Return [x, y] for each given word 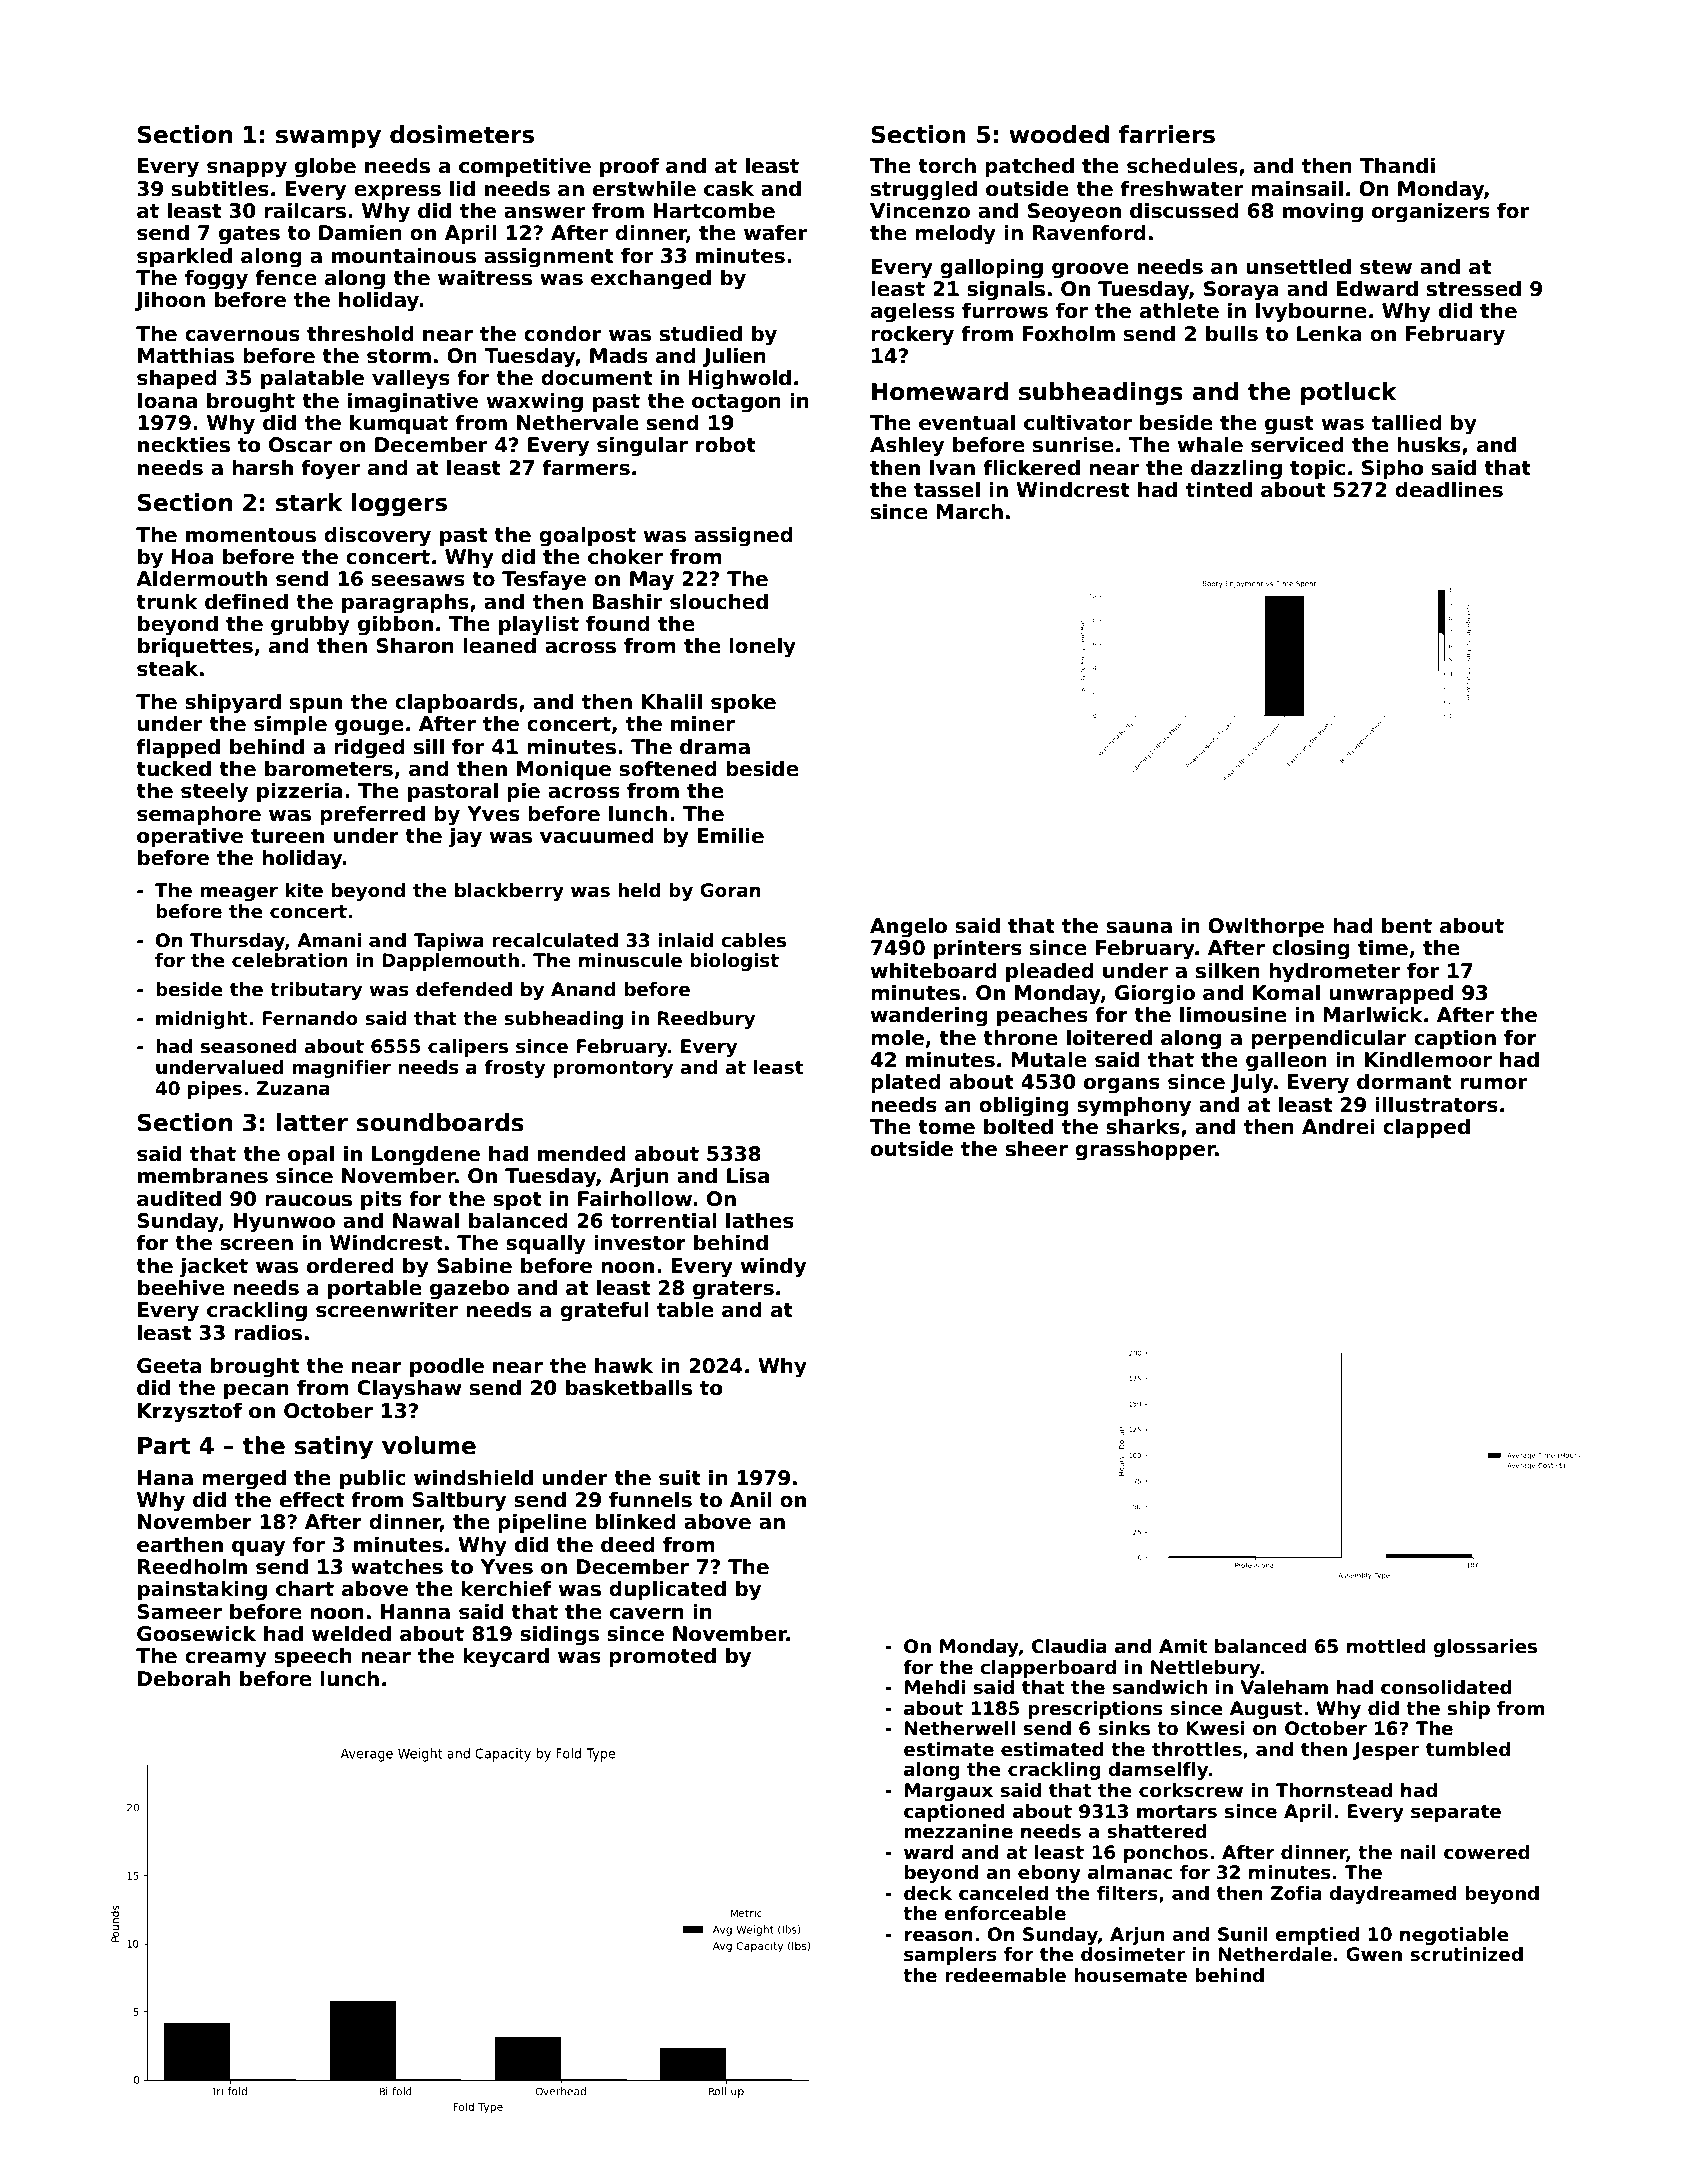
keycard [506, 1657]
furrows [1005, 310]
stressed [1474, 288]
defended [464, 989]
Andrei [1338, 1126]
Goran [730, 890]
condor [562, 333]
